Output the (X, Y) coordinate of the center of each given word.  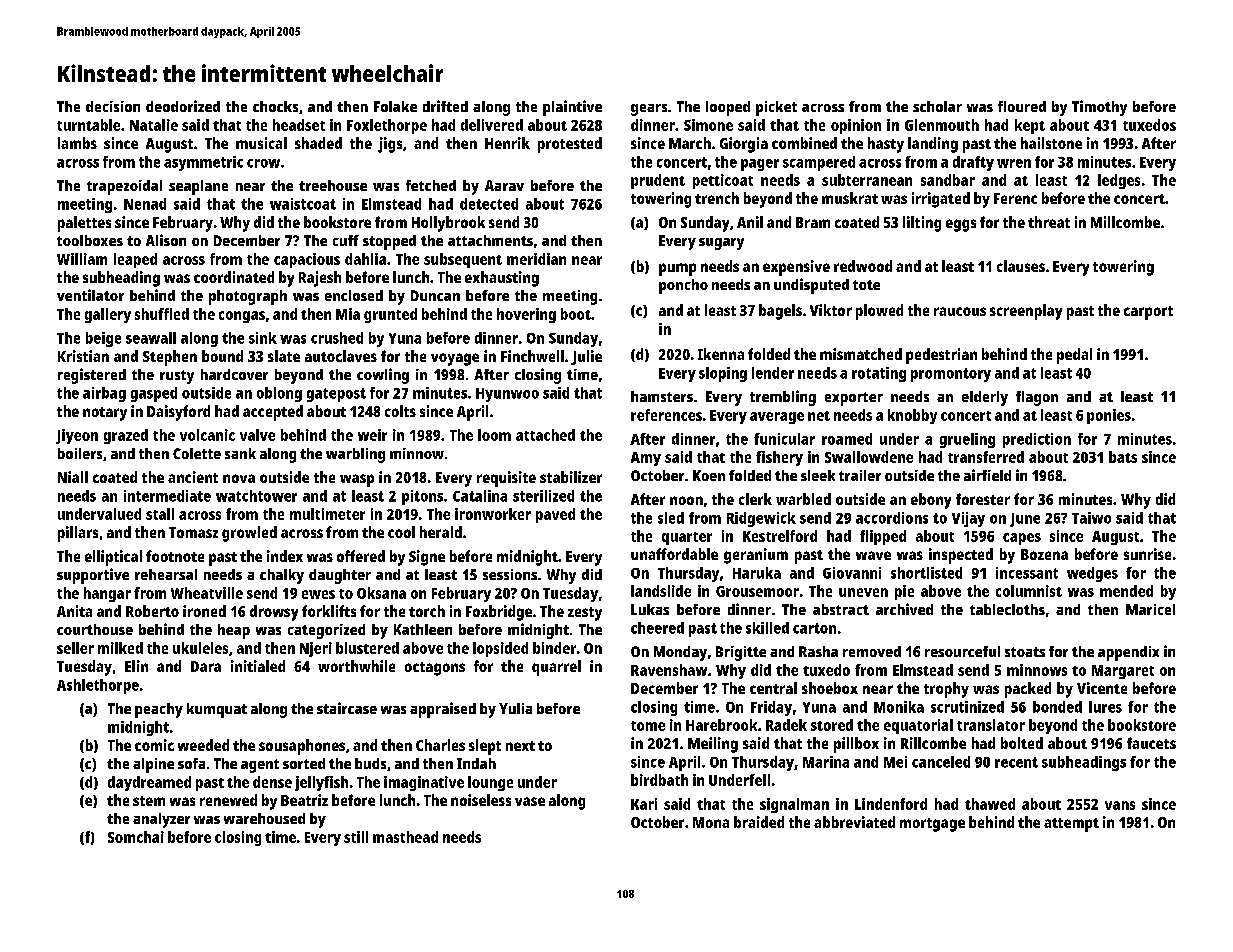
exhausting (502, 279)
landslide (661, 591)
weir (372, 435)
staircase (347, 708)
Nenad (145, 204)
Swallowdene (869, 457)
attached (545, 435)
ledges (1119, 181)
